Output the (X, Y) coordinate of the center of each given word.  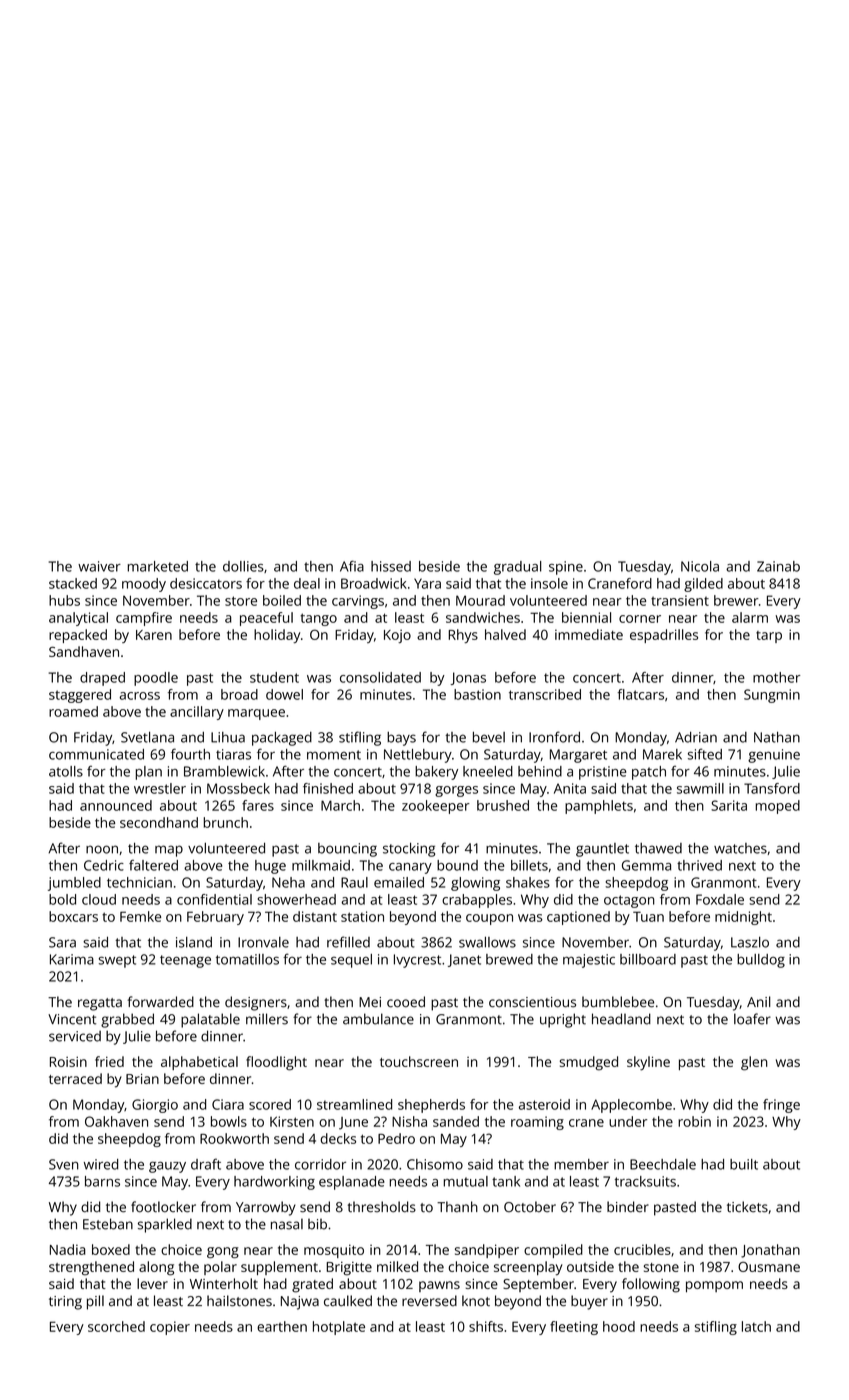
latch (756, 1326)
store (241, 601)
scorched (116, 1326)
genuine (774, 756)
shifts (486, 1326)
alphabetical (199, 1063)
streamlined (354, 1104)
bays (401, 739)
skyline (648, 1063)
